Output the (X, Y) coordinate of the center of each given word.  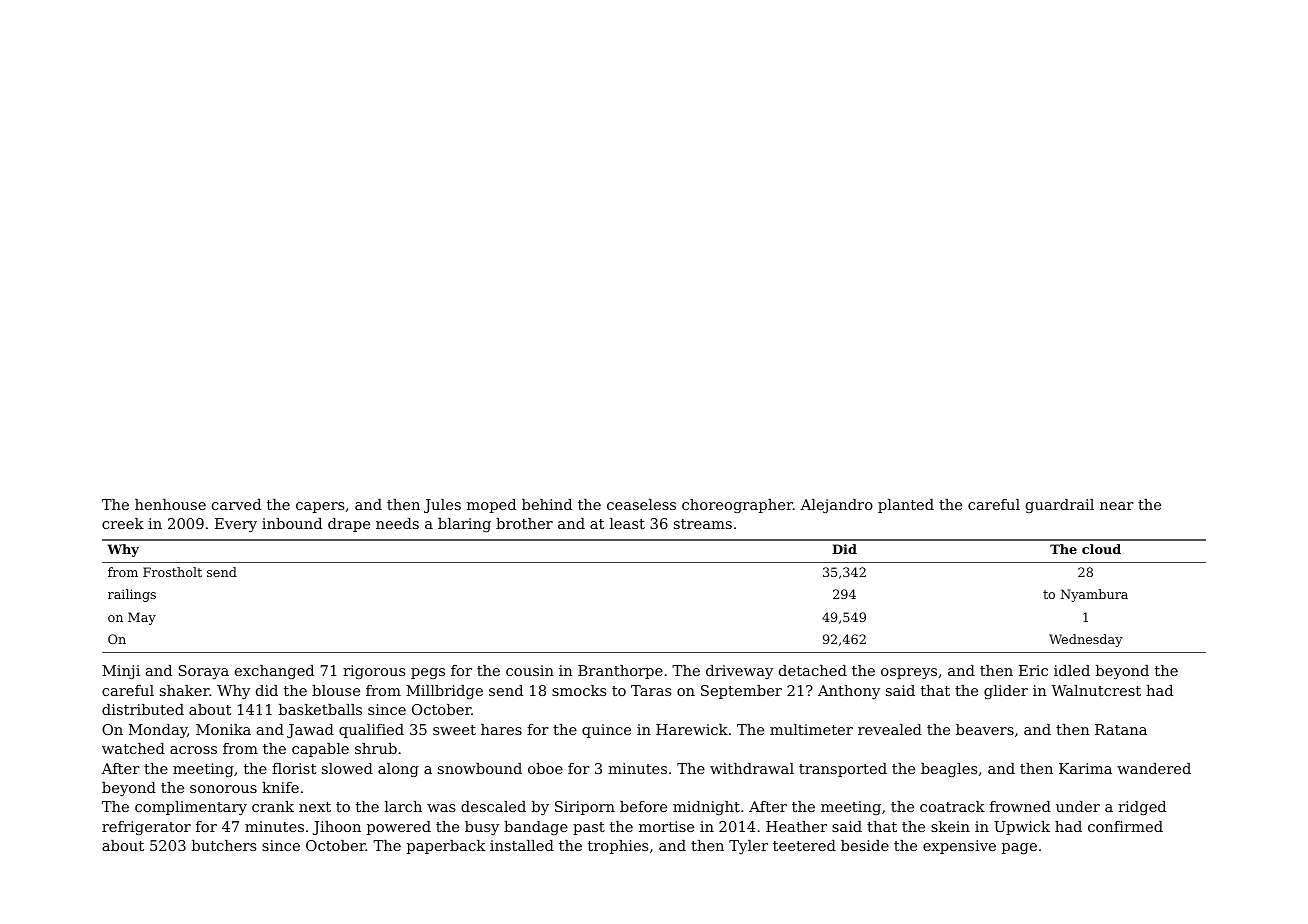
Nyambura (1094, 595)
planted (906, 506)
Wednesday (1086, 640)
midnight (706, 808)
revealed (890, 729)
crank (273, 806)
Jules (442, 506)
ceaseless (641, 504)
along (398, 770)
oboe (545, 768)
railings (132, 595)
